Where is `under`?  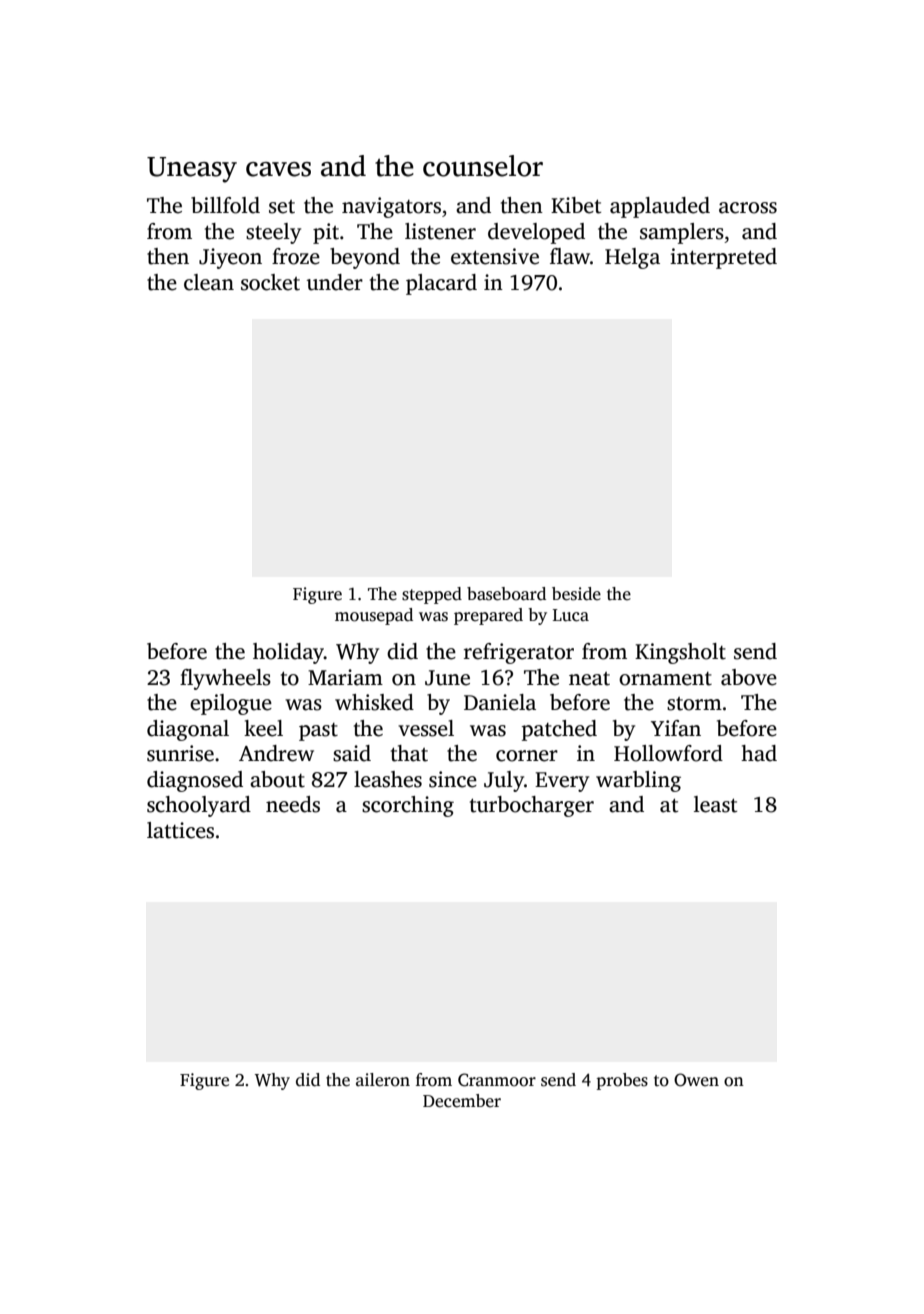
under is located at coordinates (334, 282).
